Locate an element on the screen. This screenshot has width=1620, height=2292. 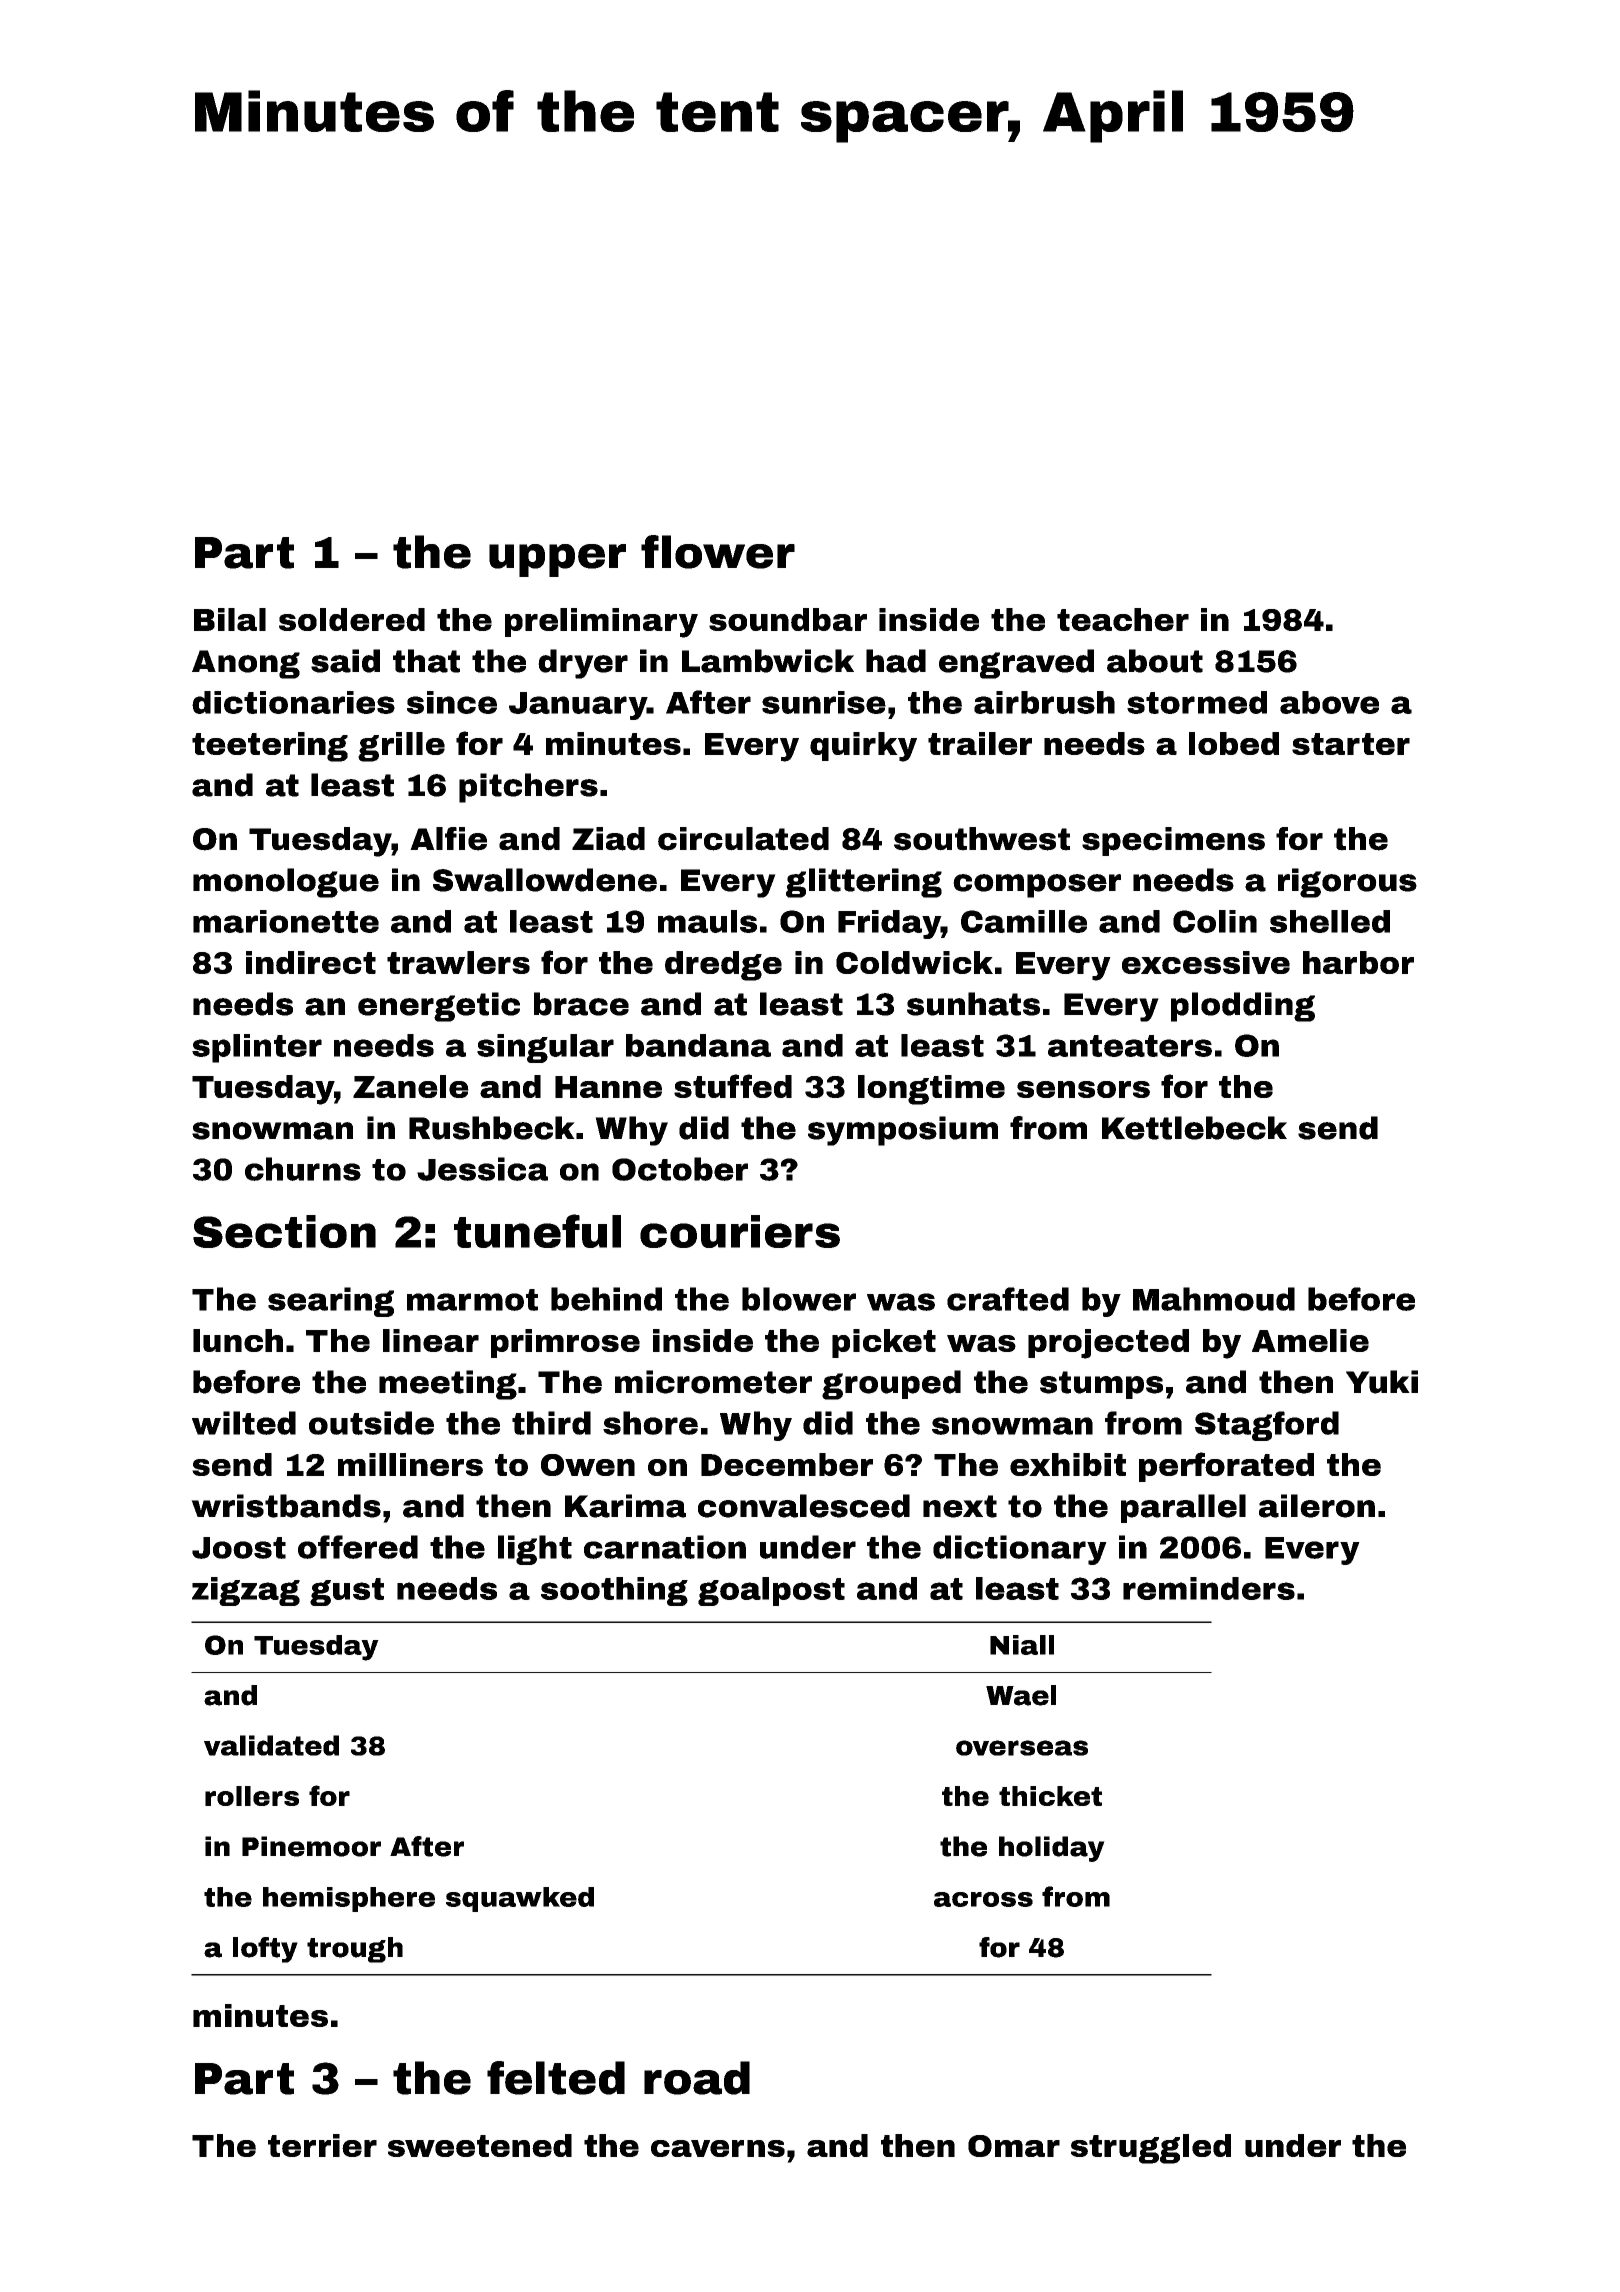
carnation is located at coordinates (665, 1547).
